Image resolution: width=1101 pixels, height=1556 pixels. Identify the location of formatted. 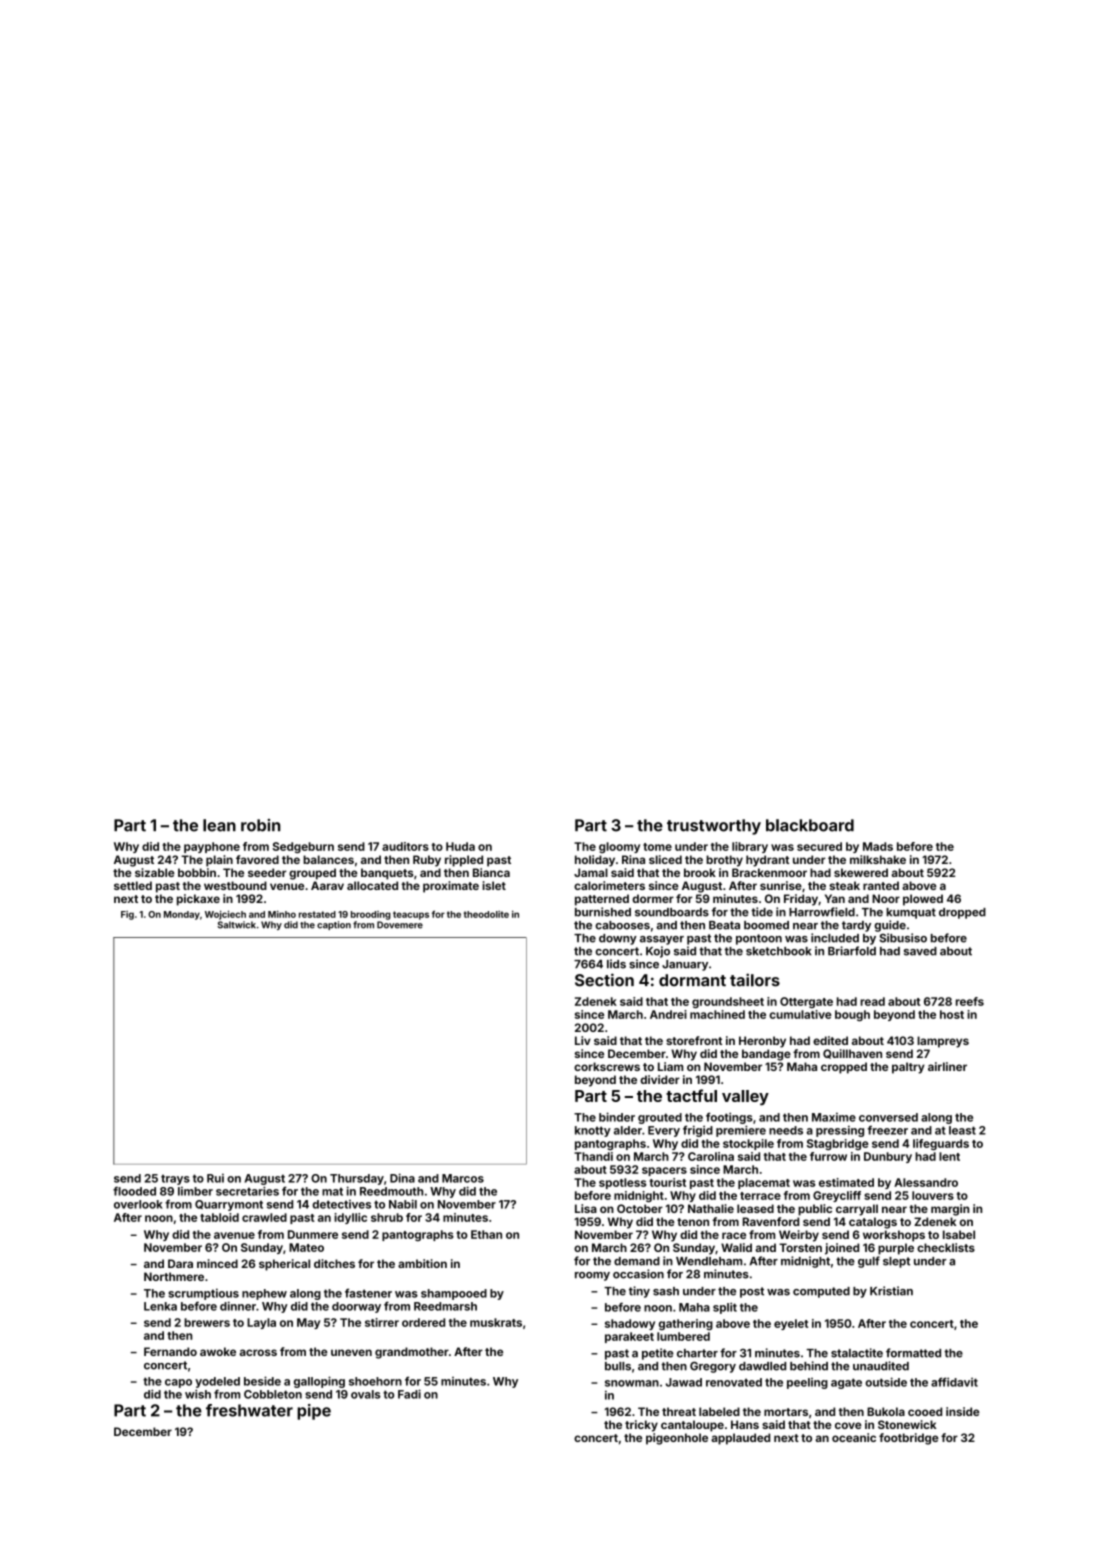
(913, 1353).
